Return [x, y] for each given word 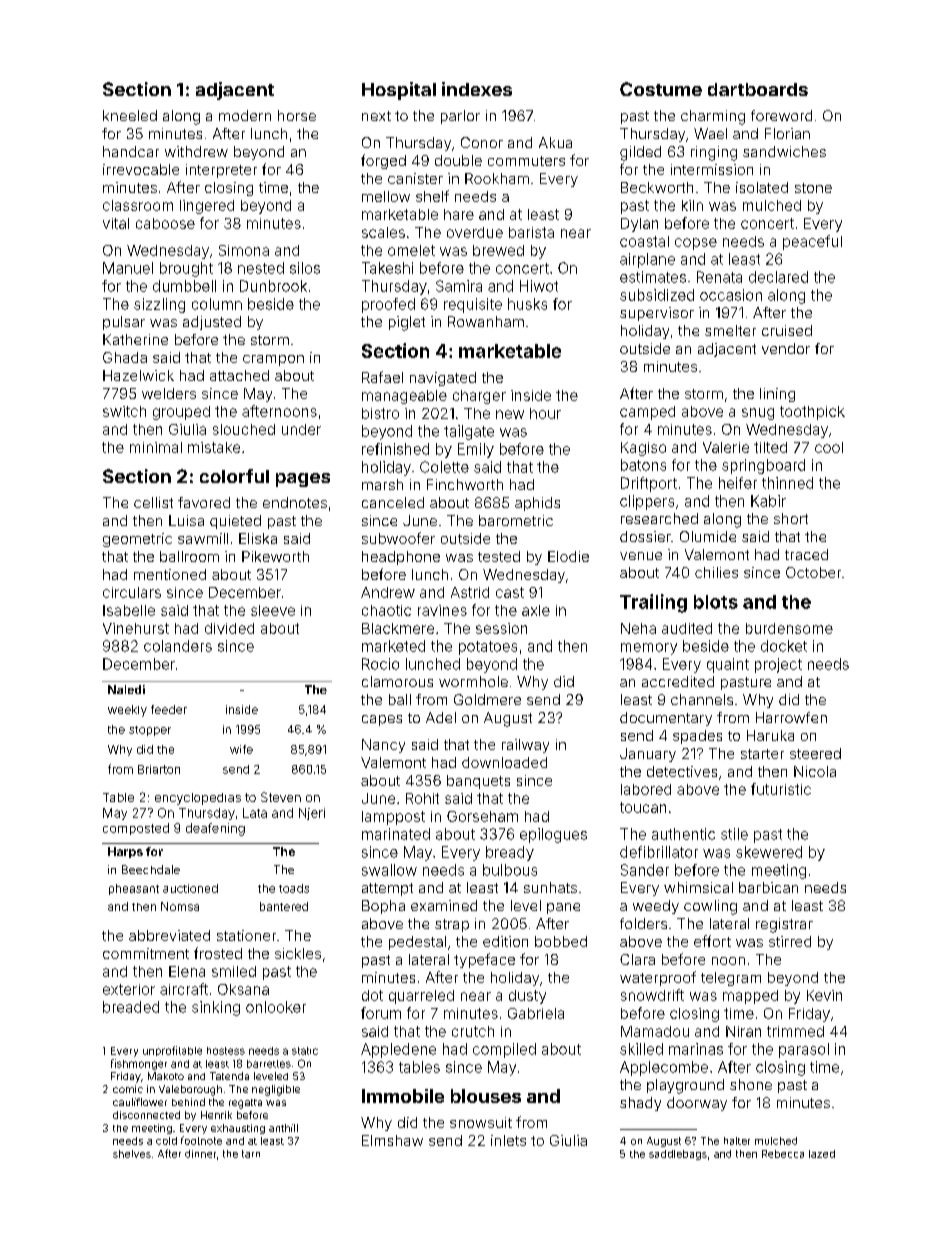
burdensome [789, 628]
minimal [156, 447]
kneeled [130, 115]
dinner [200, 1154]
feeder [169, 709]
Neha [638, 628]
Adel [441, 717]
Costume [661, 89]
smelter [730, 330]
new [510, 414]
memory [649, 649]
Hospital [399, 91]
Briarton [159, 769]
